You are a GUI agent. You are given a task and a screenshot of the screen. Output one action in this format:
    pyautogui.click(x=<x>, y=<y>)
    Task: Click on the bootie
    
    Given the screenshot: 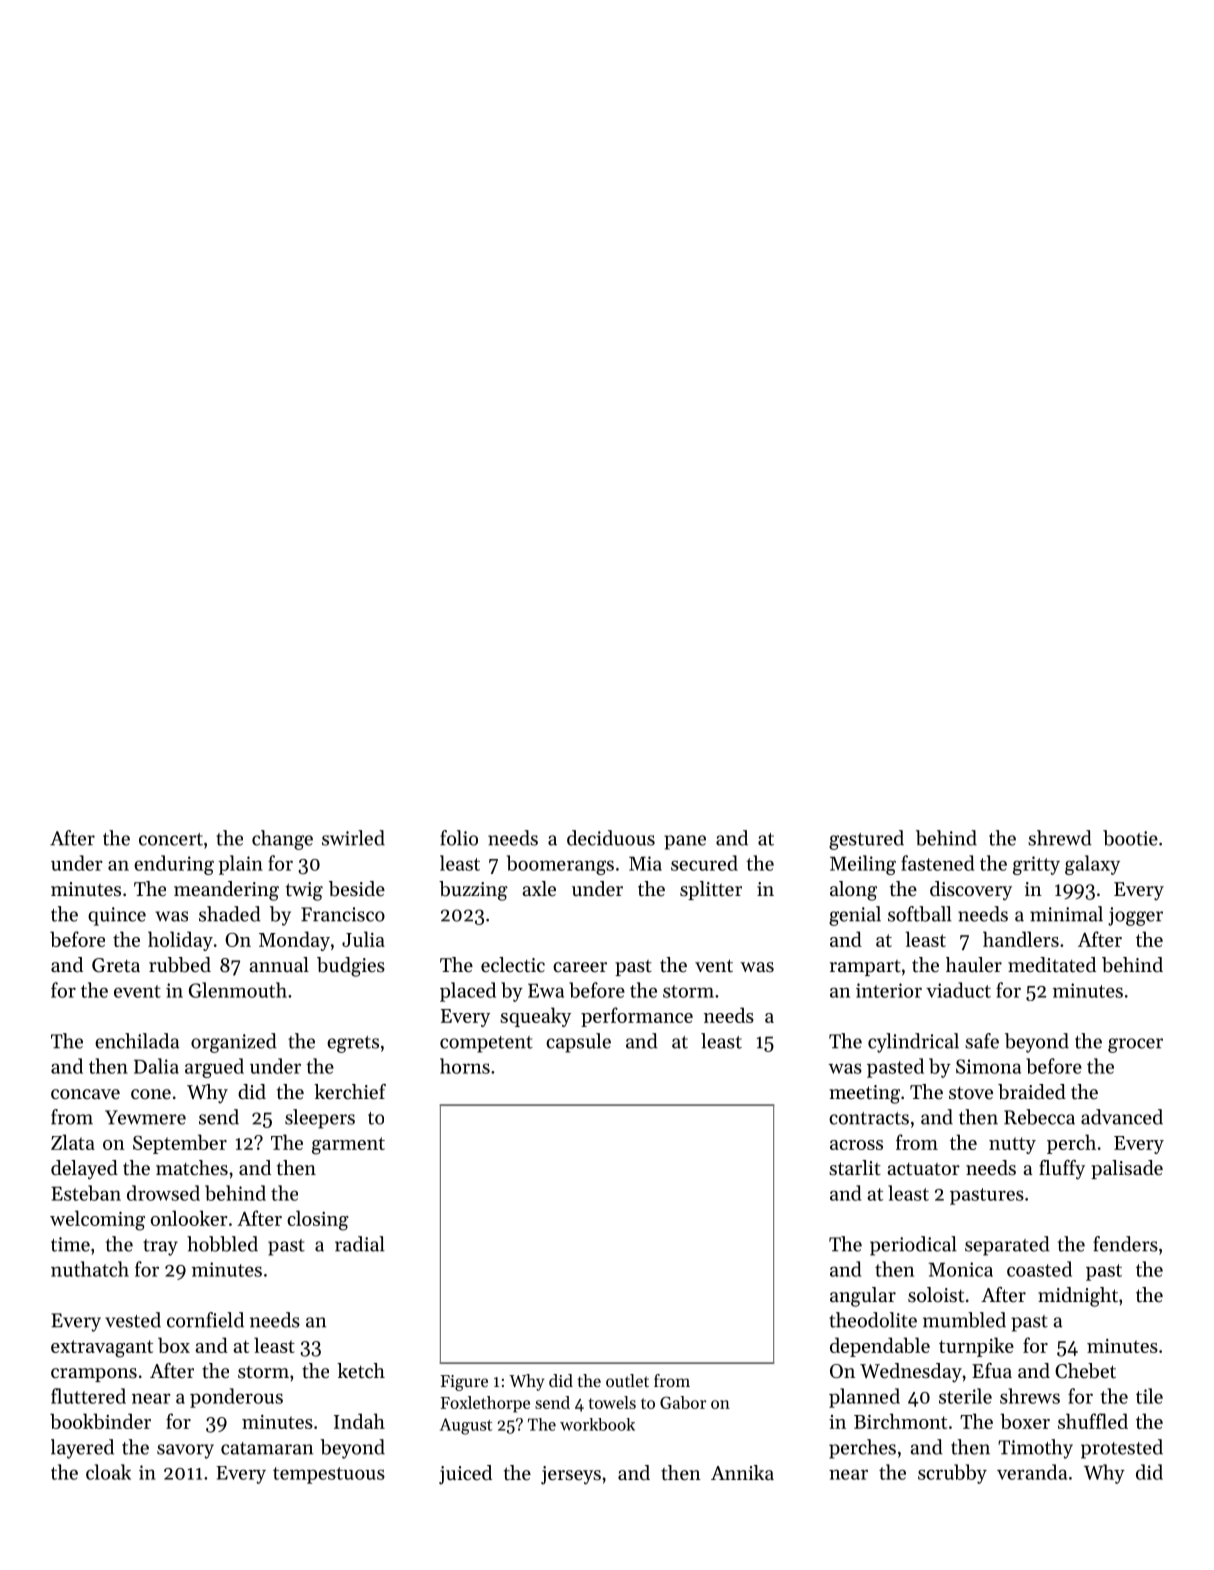 What is the action you would take?
    pyautogui.click(x=1130, y=838)
